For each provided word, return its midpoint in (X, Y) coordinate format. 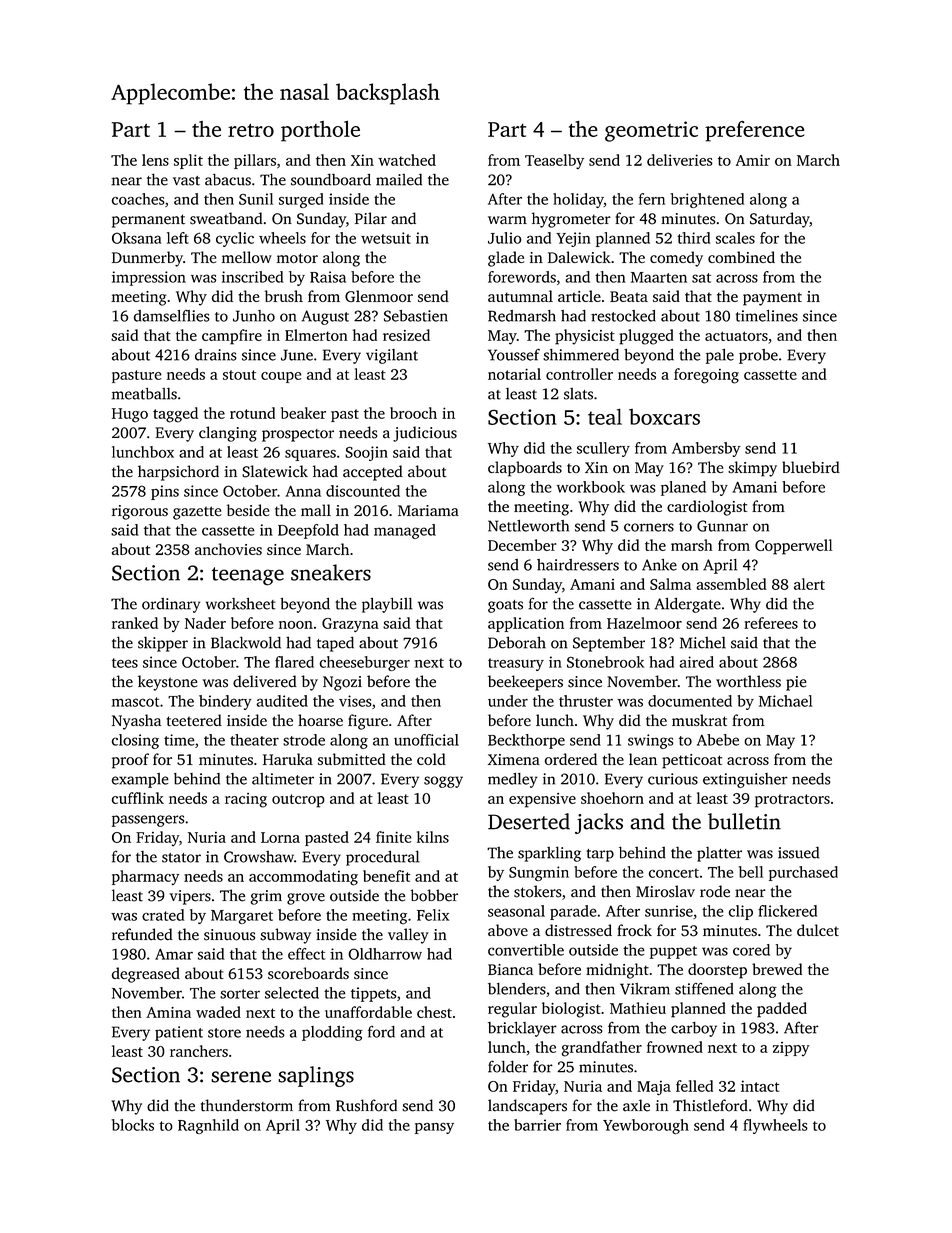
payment (772, 299)
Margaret (242, 917)
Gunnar (722, 526)
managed (405, 531)
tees (125, 663)
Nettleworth (528, 526)
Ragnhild (208, 1126)
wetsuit (386, 238)
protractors (792, 801)
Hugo (130, 415)
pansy (434, 1128)
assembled (731, 584)
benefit (386, 876)
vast (186, 181)
